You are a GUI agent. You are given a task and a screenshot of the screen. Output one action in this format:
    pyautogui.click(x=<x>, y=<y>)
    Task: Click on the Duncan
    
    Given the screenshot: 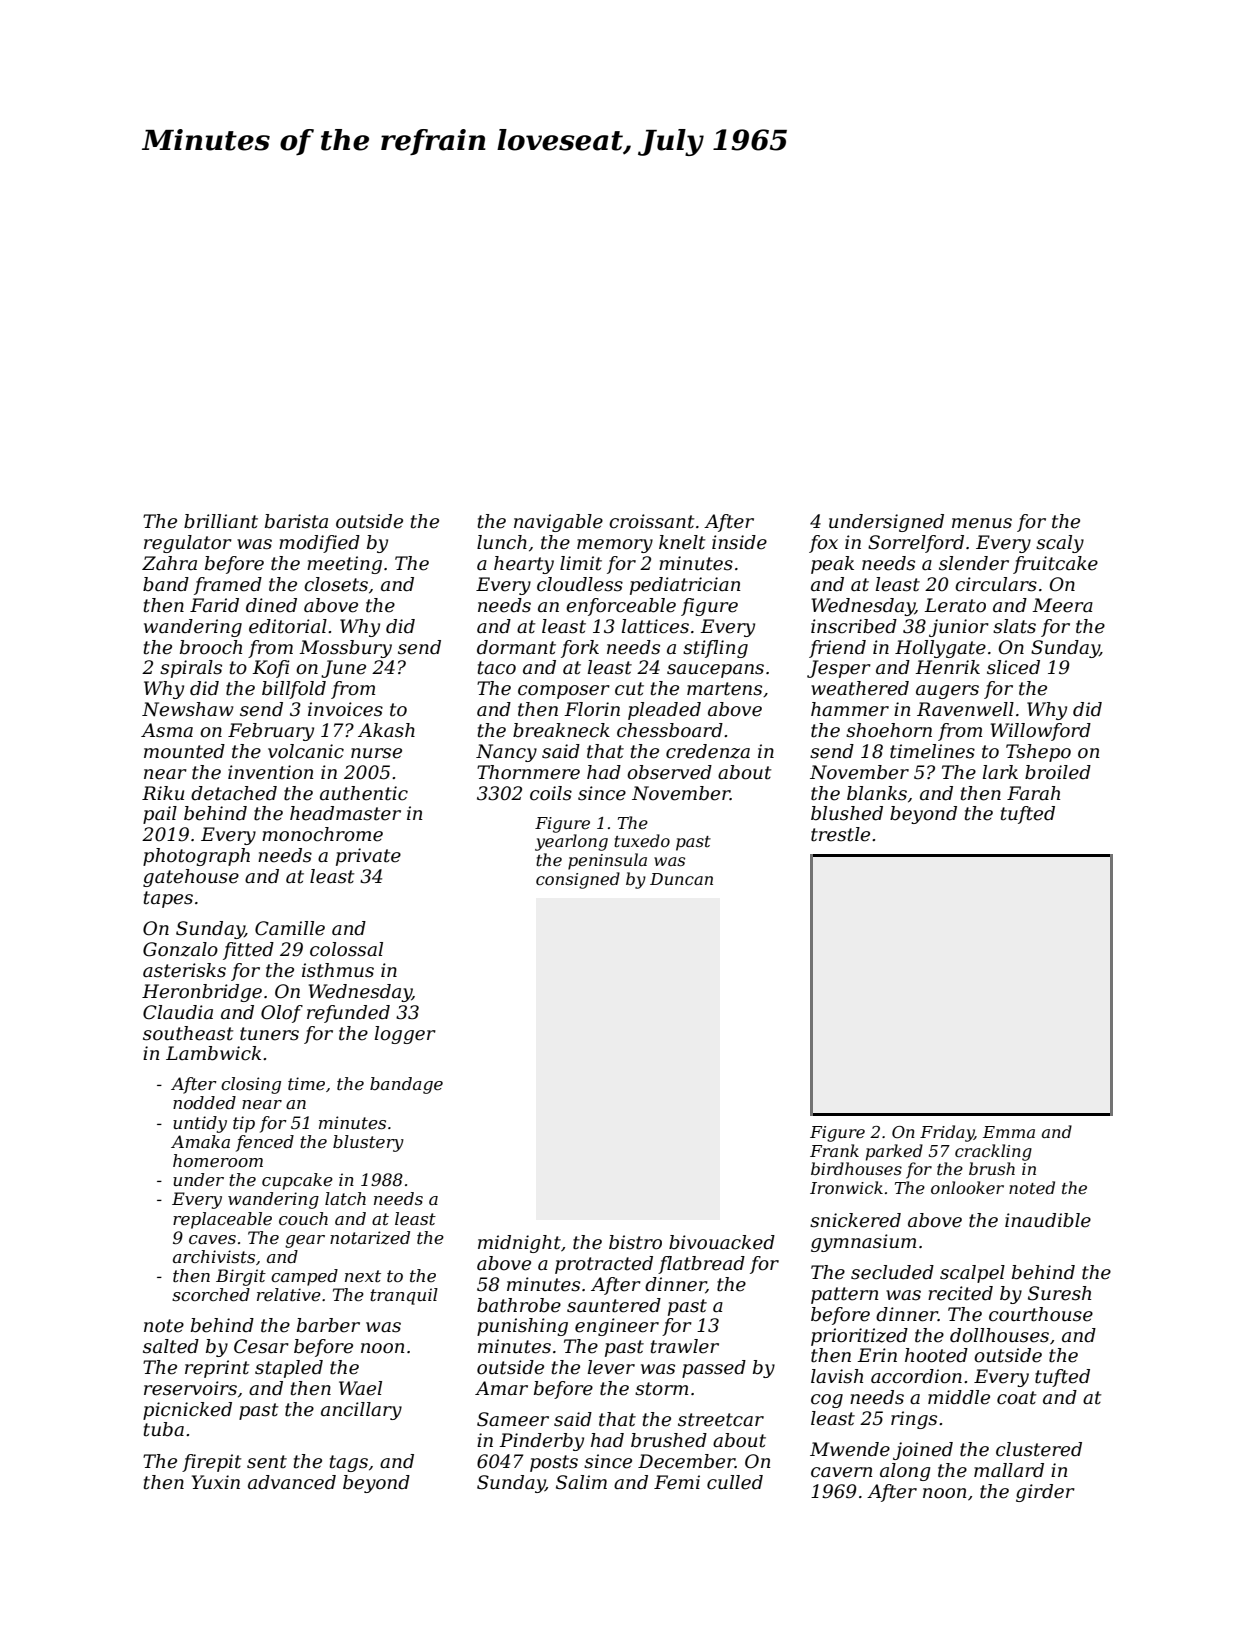 What is the action you would take?
    pyautogui.click(x=681, y=879)
